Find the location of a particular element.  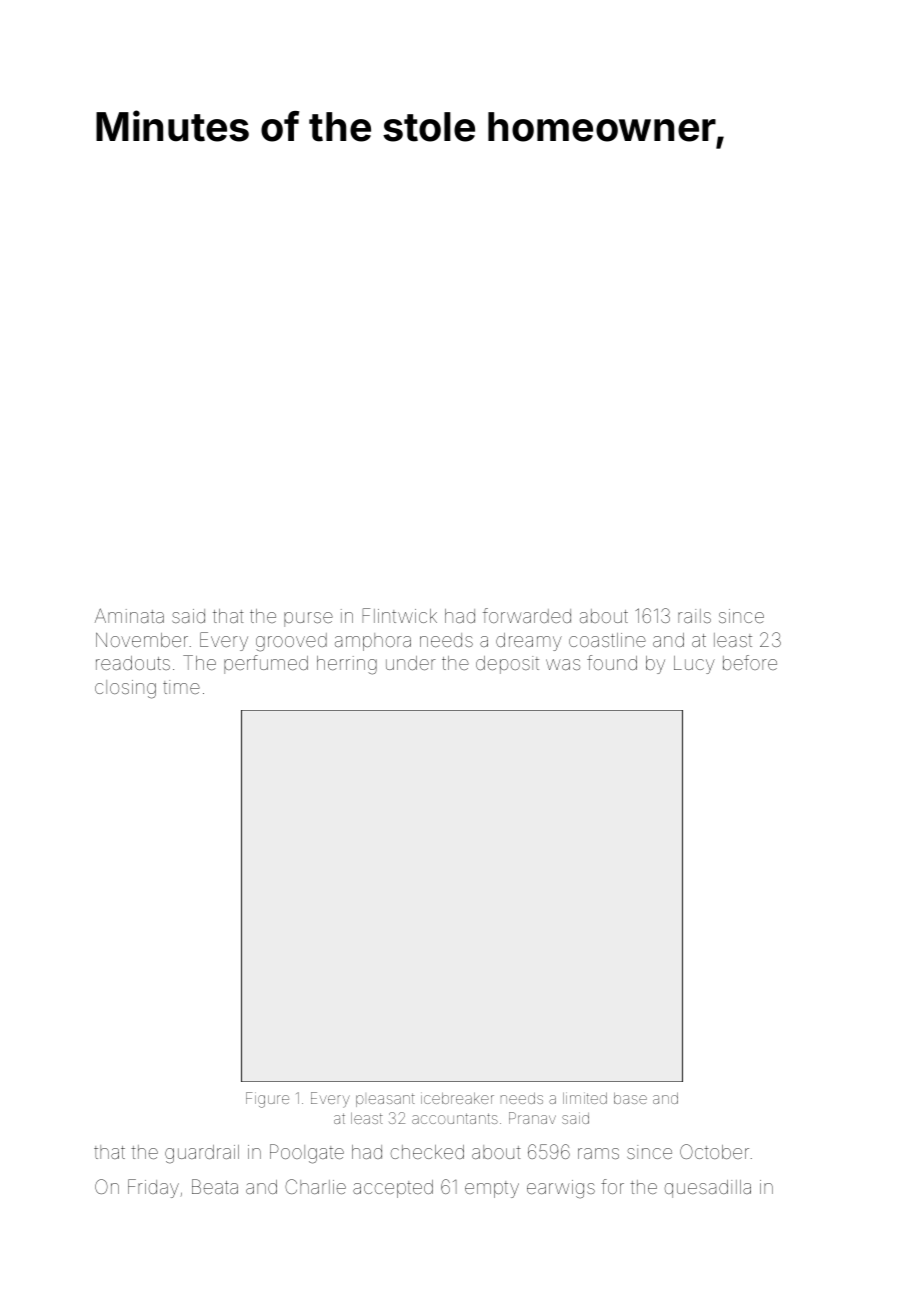

before is located at coordinates (750, 662).
